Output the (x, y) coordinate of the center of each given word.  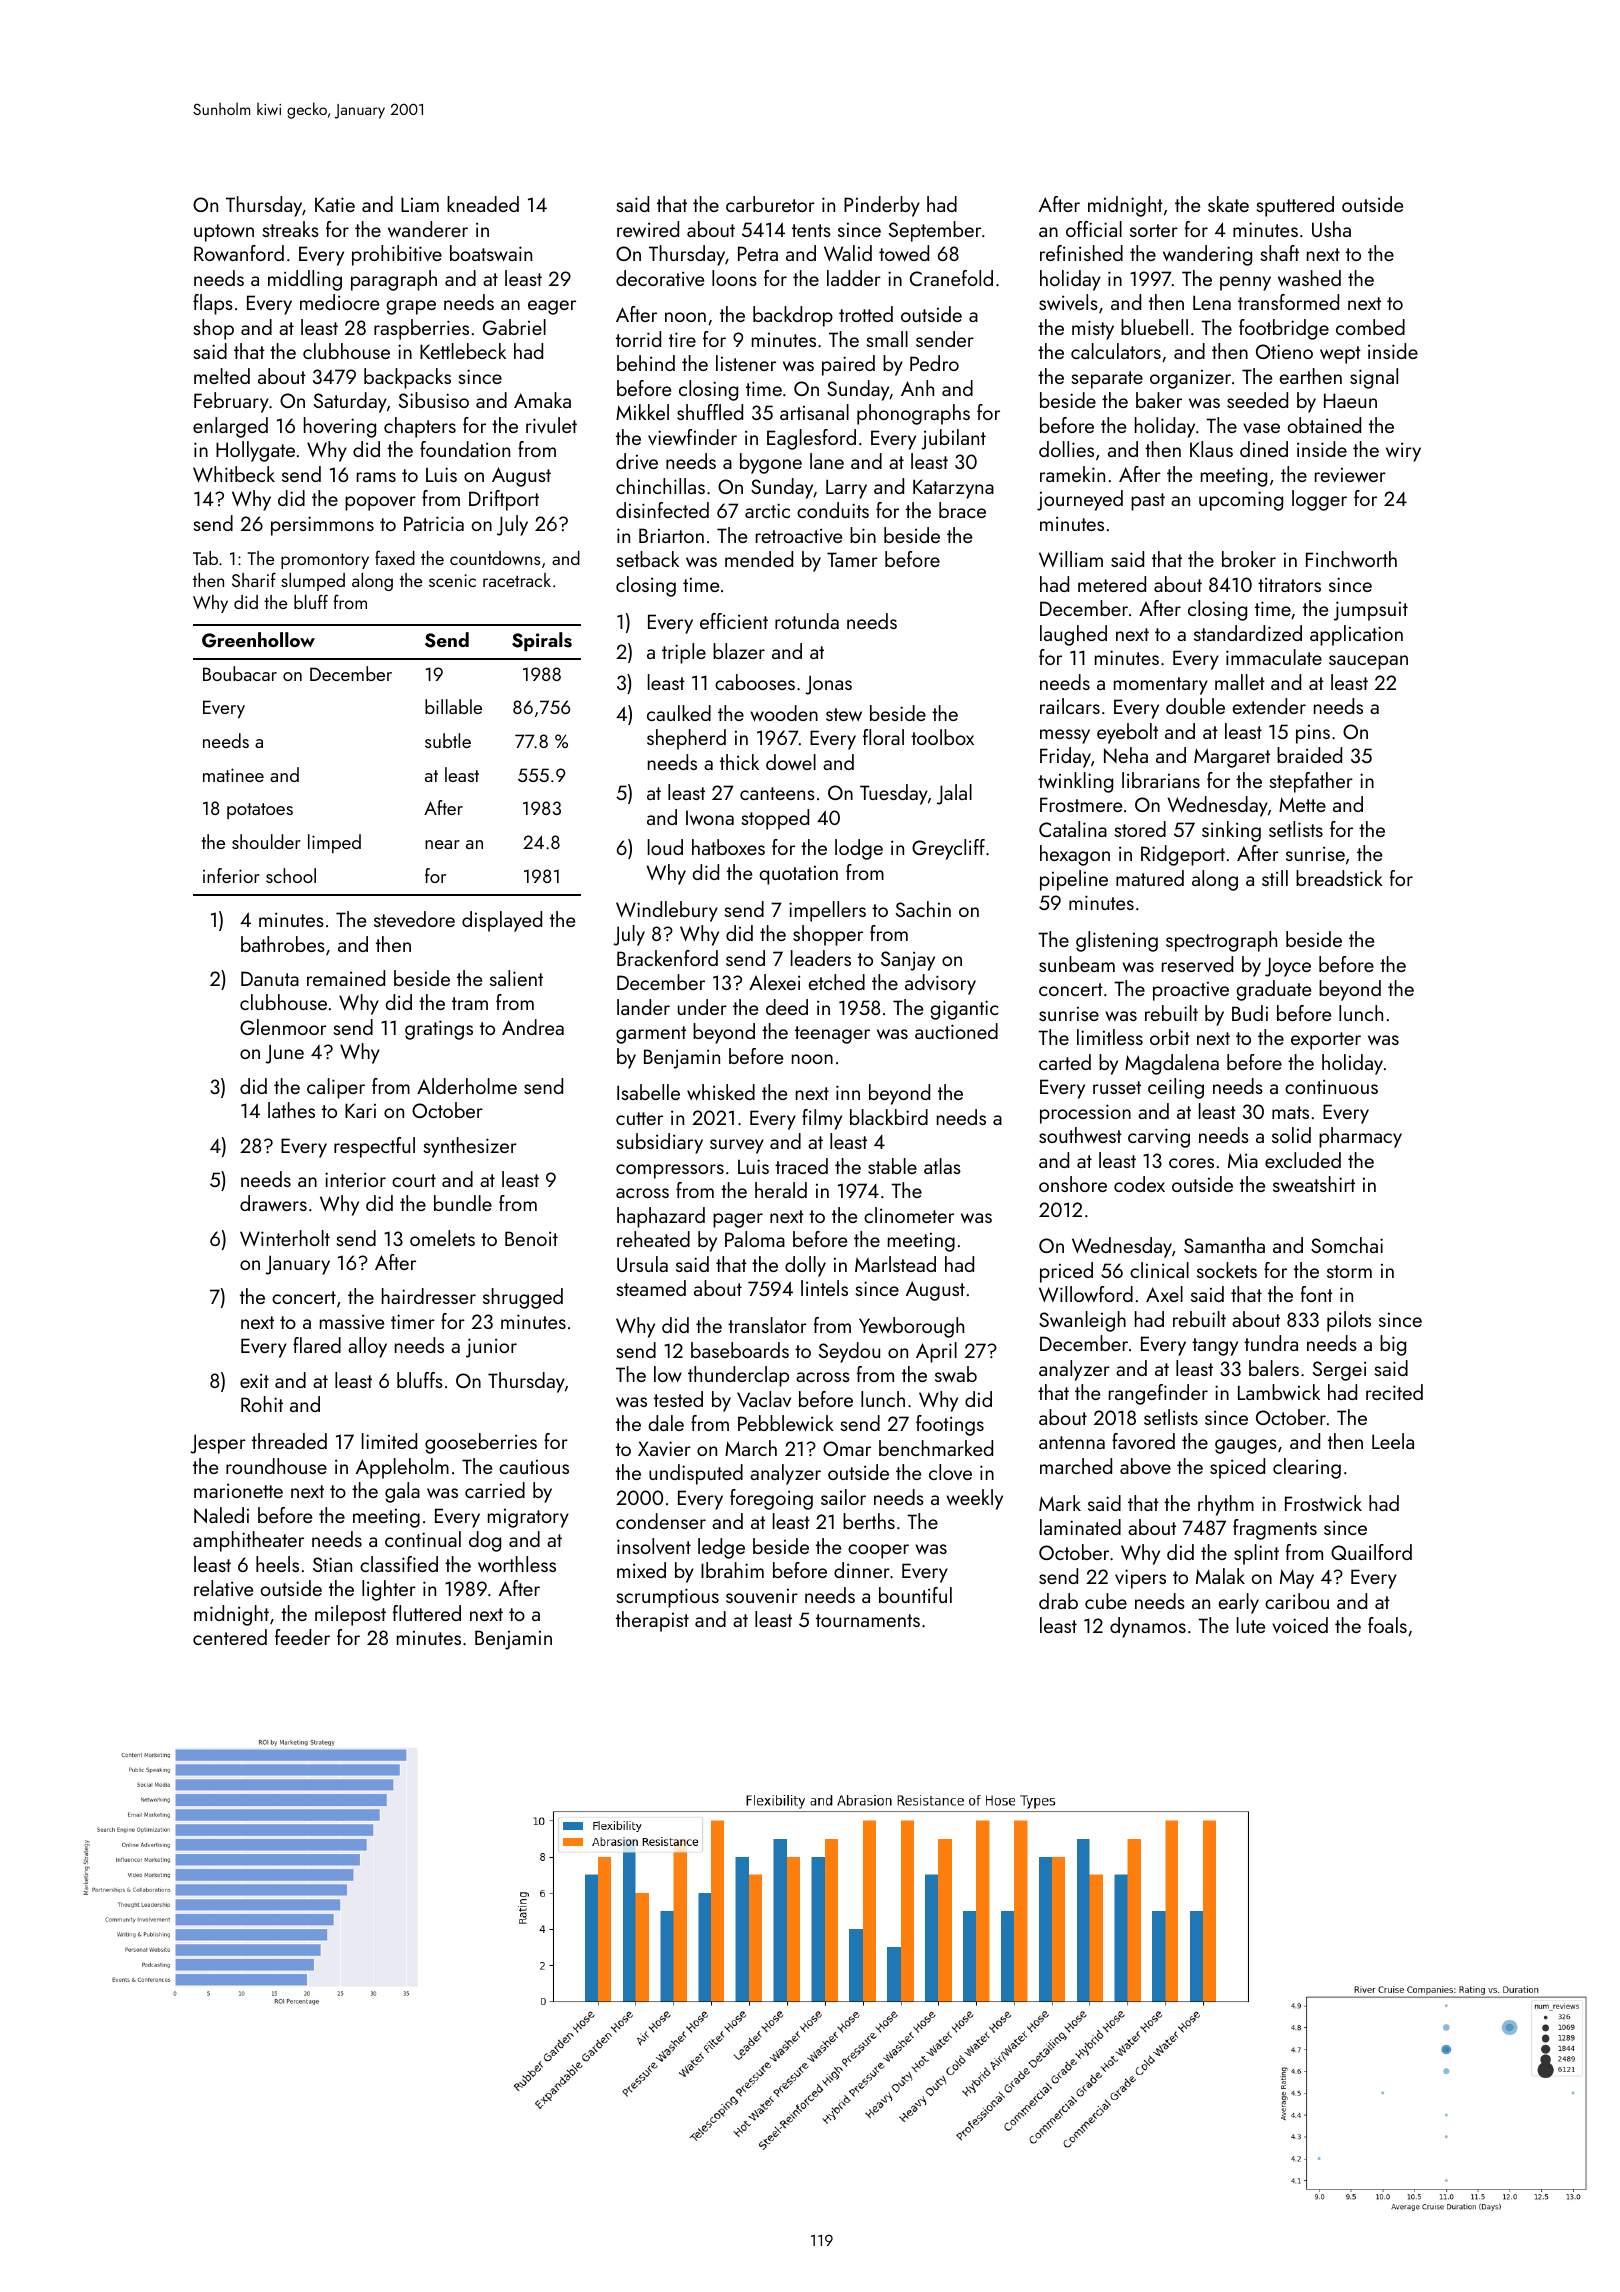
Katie (335, 204)
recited (1394, 1392)
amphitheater (248, 1541)
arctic (767, 510)
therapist (652, 1621)
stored (1140, 829)
